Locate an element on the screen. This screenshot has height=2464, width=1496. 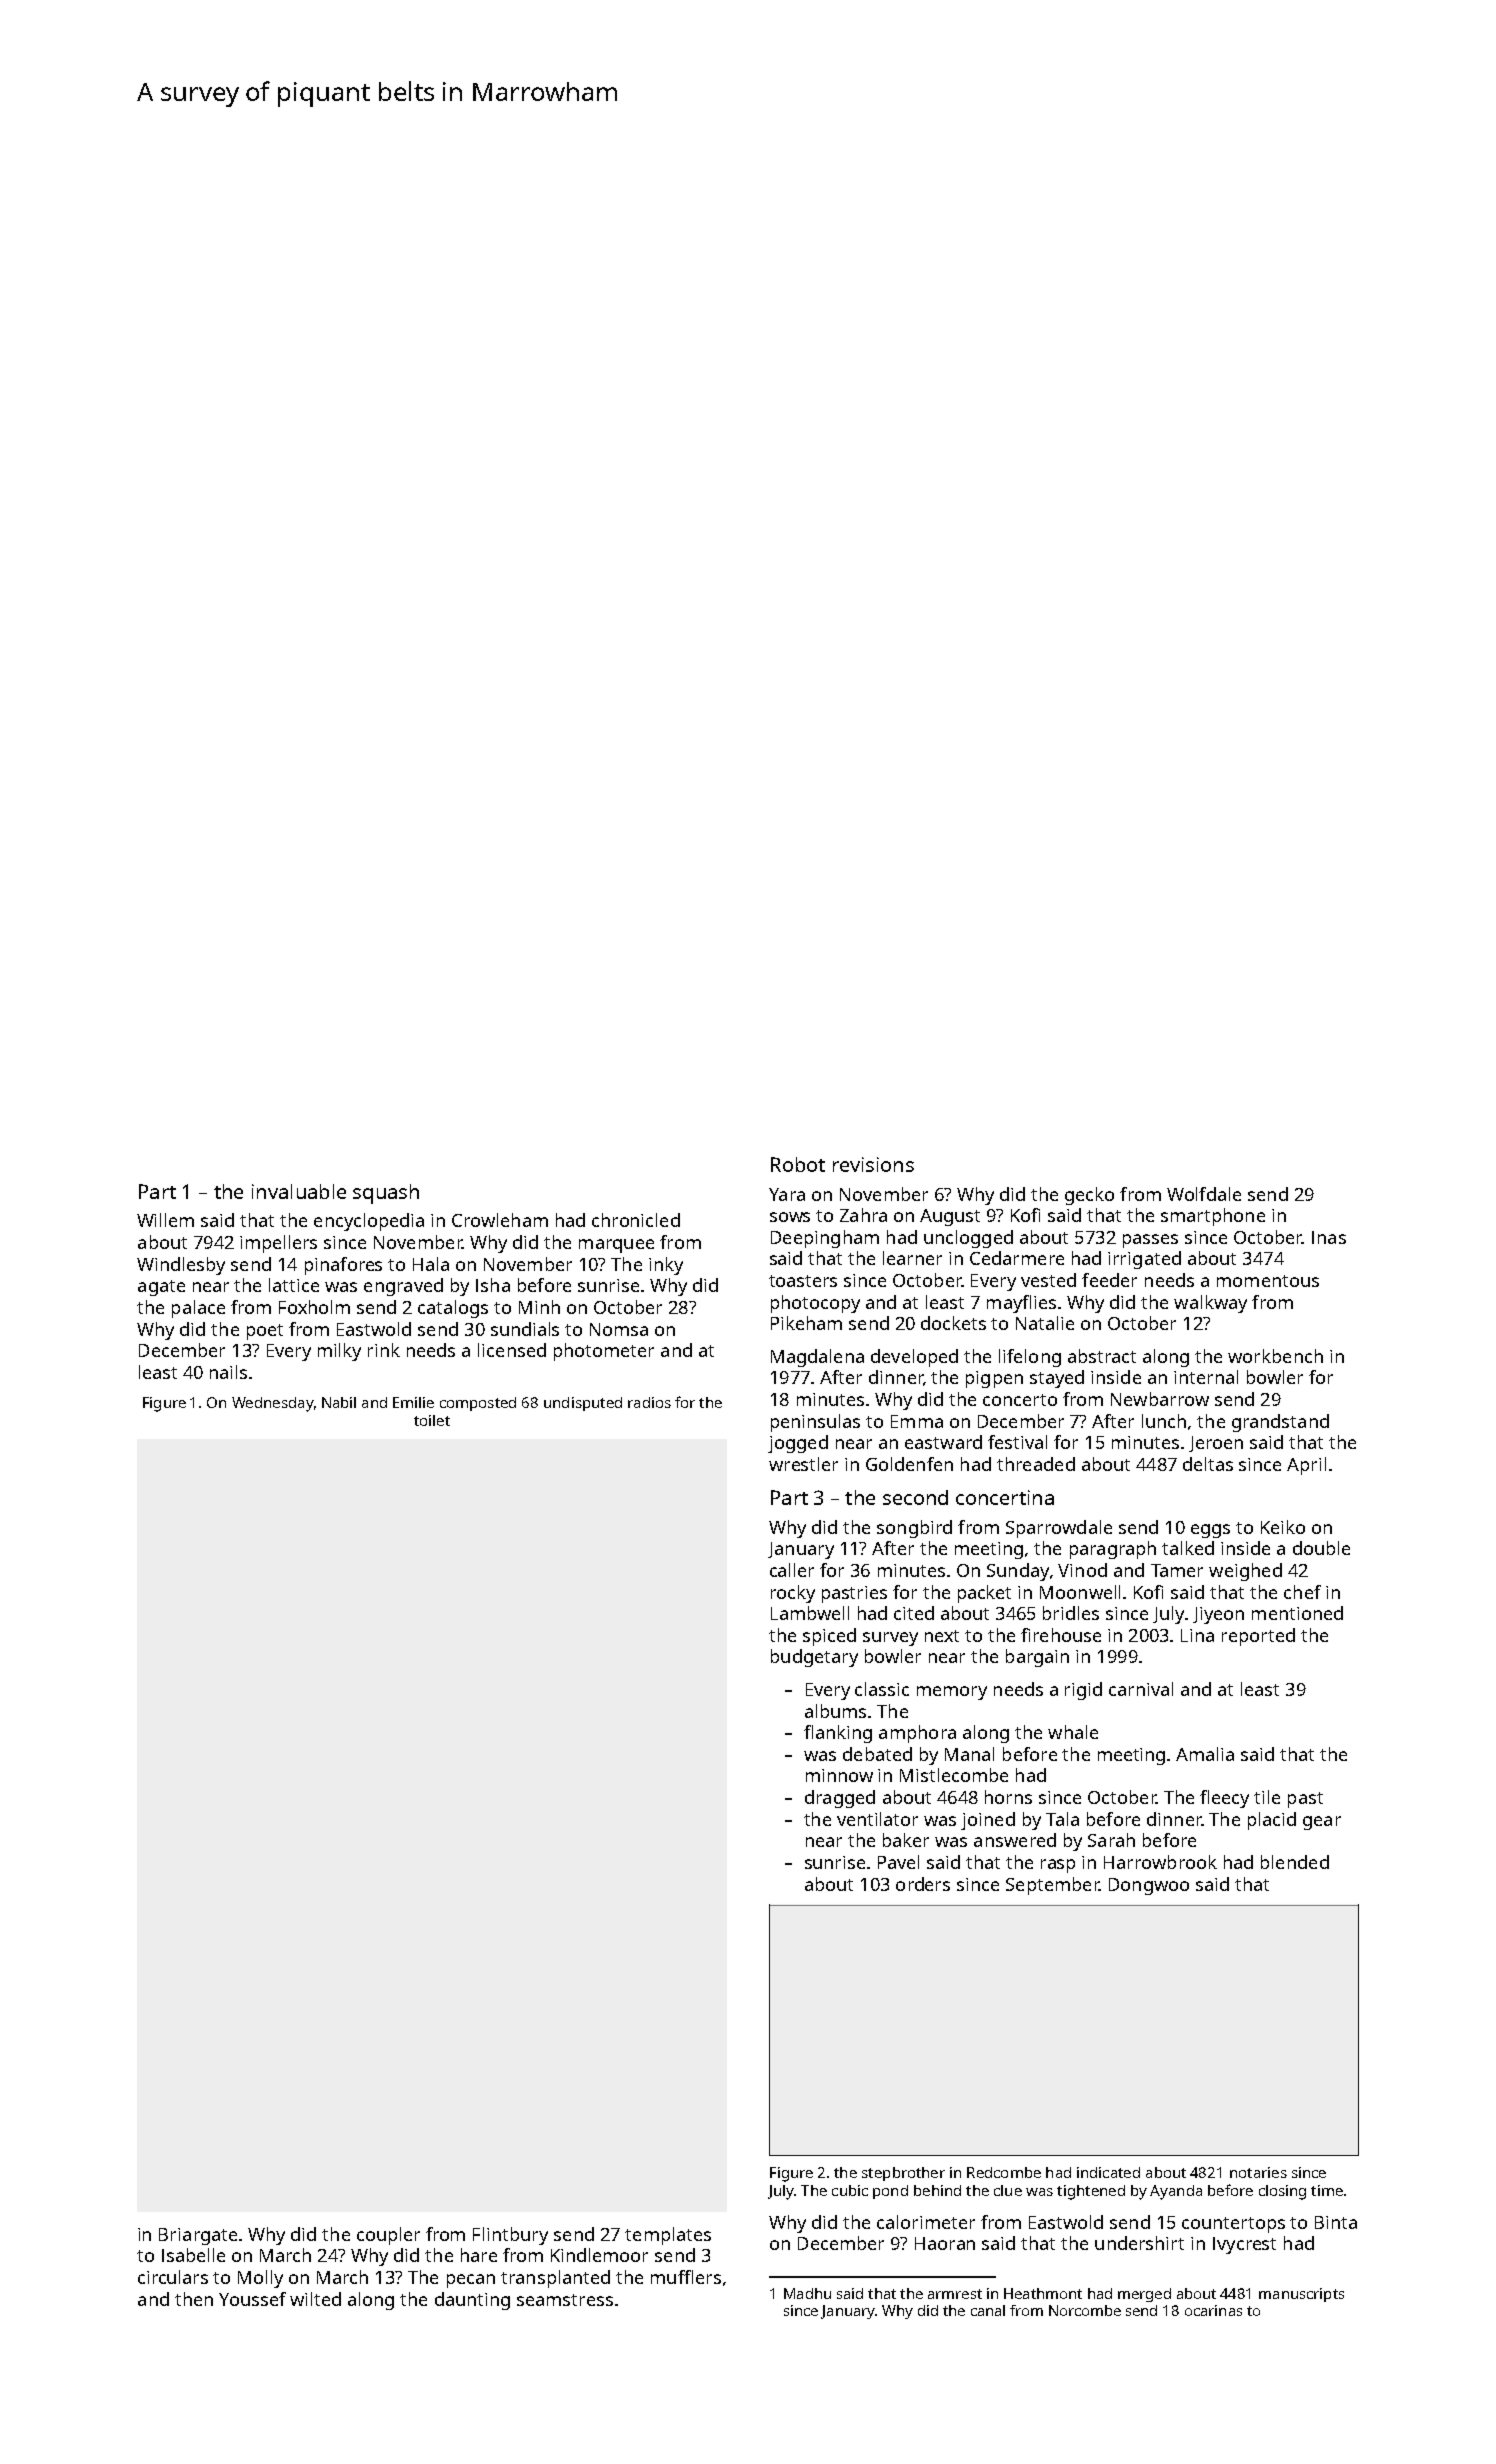
Minh is located at coordinates (539, 1307).
